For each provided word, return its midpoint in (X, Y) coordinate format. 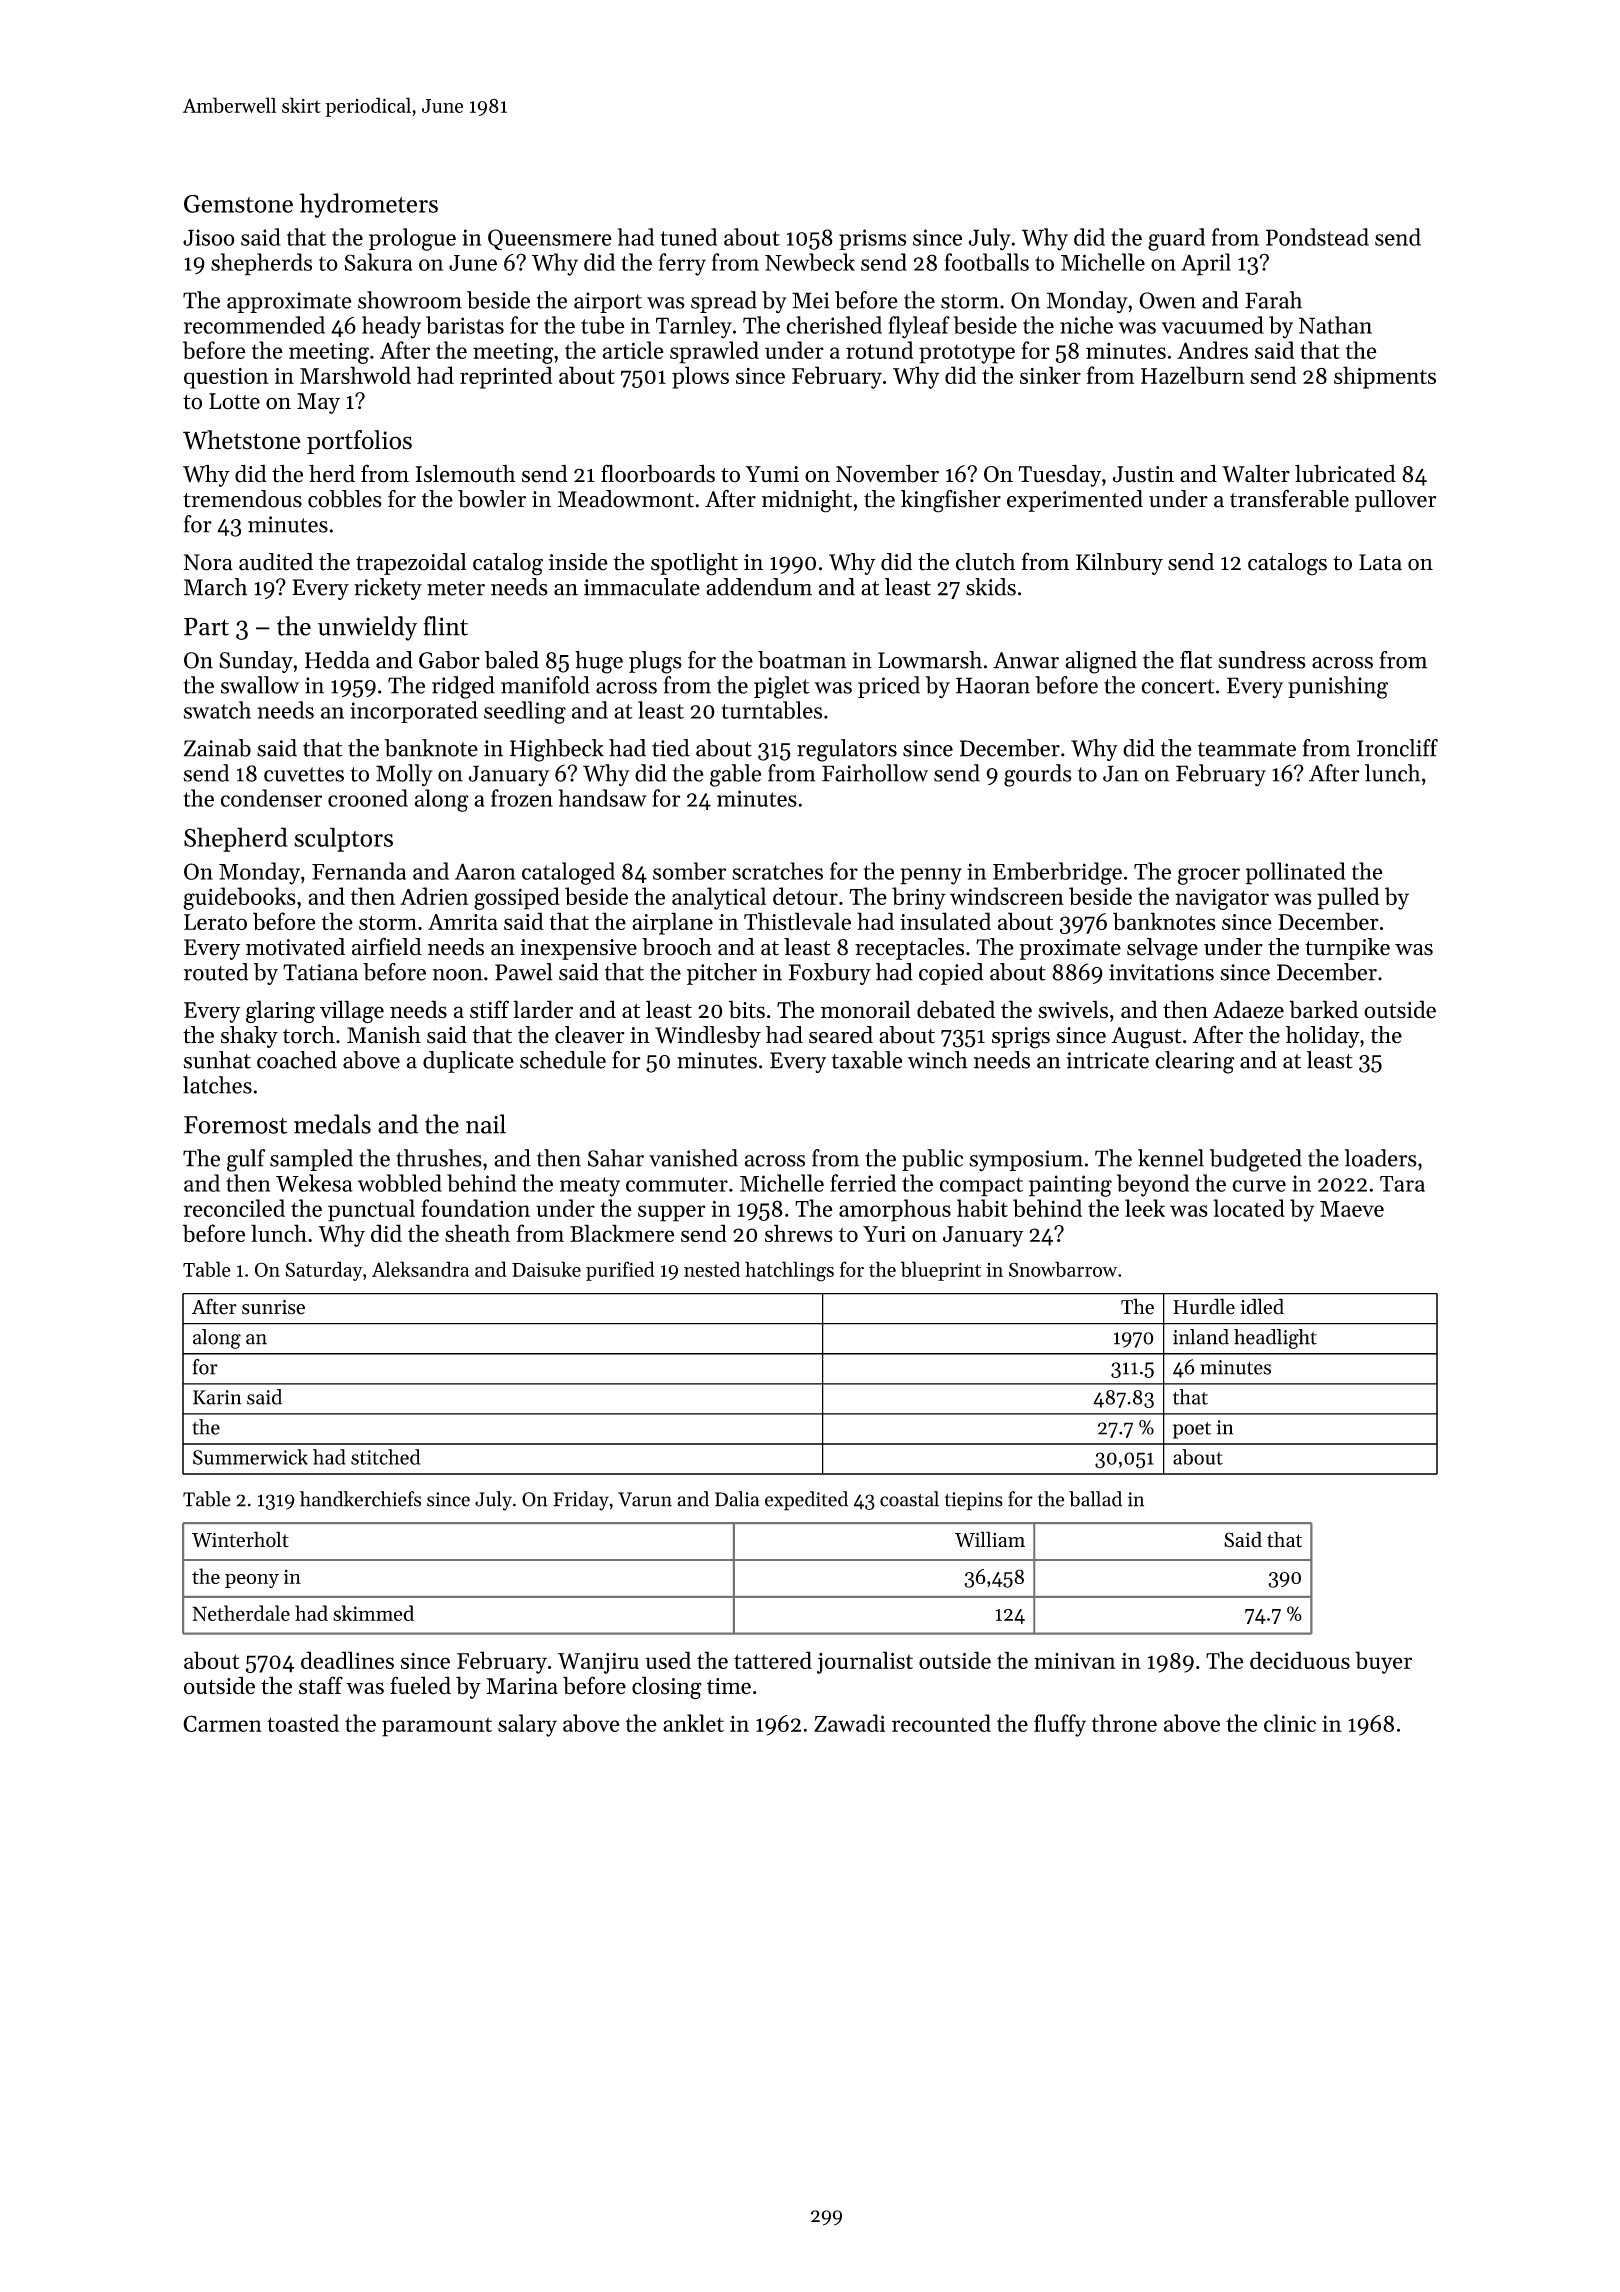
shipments (1385, 377)
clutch (985, 562)
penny (931, 876)
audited (276, 562)
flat (1196, 660)
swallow (260, 685)
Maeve (1352, 1209)
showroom (410, 300)
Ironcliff (1397, 748)
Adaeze (1248, 1009)
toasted (303, 1723)
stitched (385, 1457)
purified (620, 1271)
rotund (879, 350)
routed (216, 972)
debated (956, 1009)
